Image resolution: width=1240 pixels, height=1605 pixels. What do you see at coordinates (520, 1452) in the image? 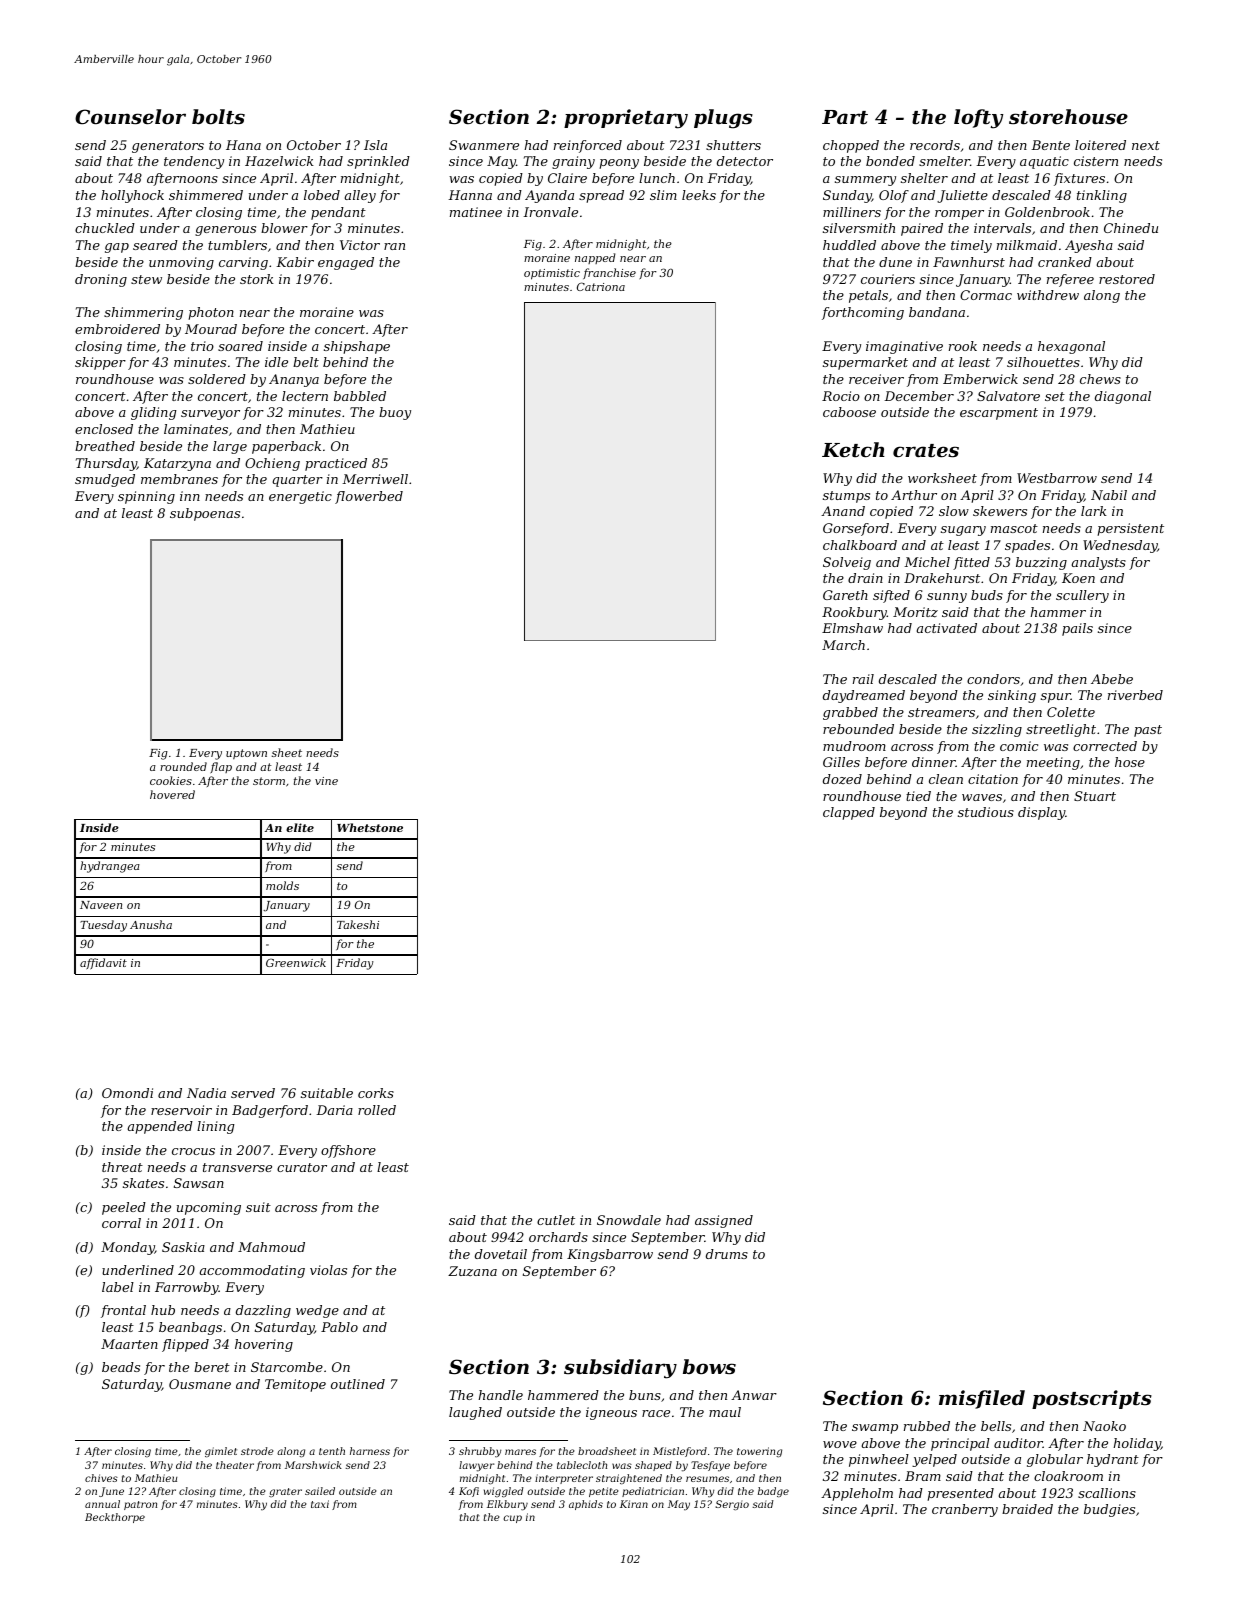
I see `mares` at bounding box center [520, 1452].
